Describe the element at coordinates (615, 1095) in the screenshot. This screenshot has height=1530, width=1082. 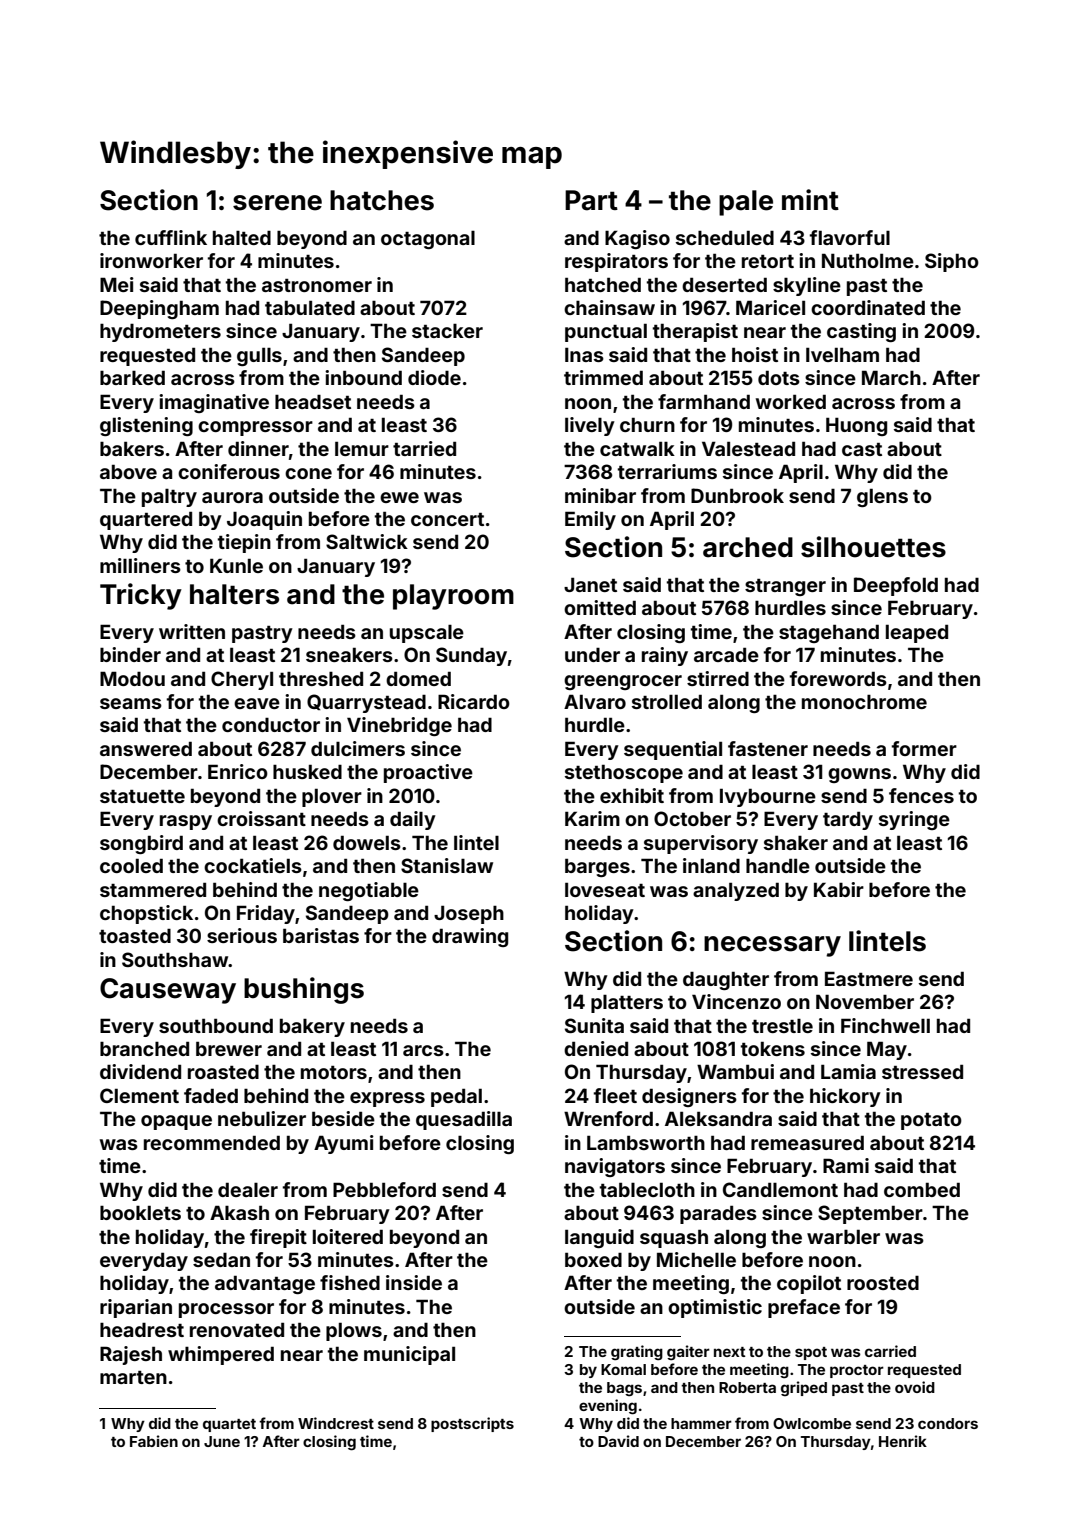
I see `fleet` at that location.
